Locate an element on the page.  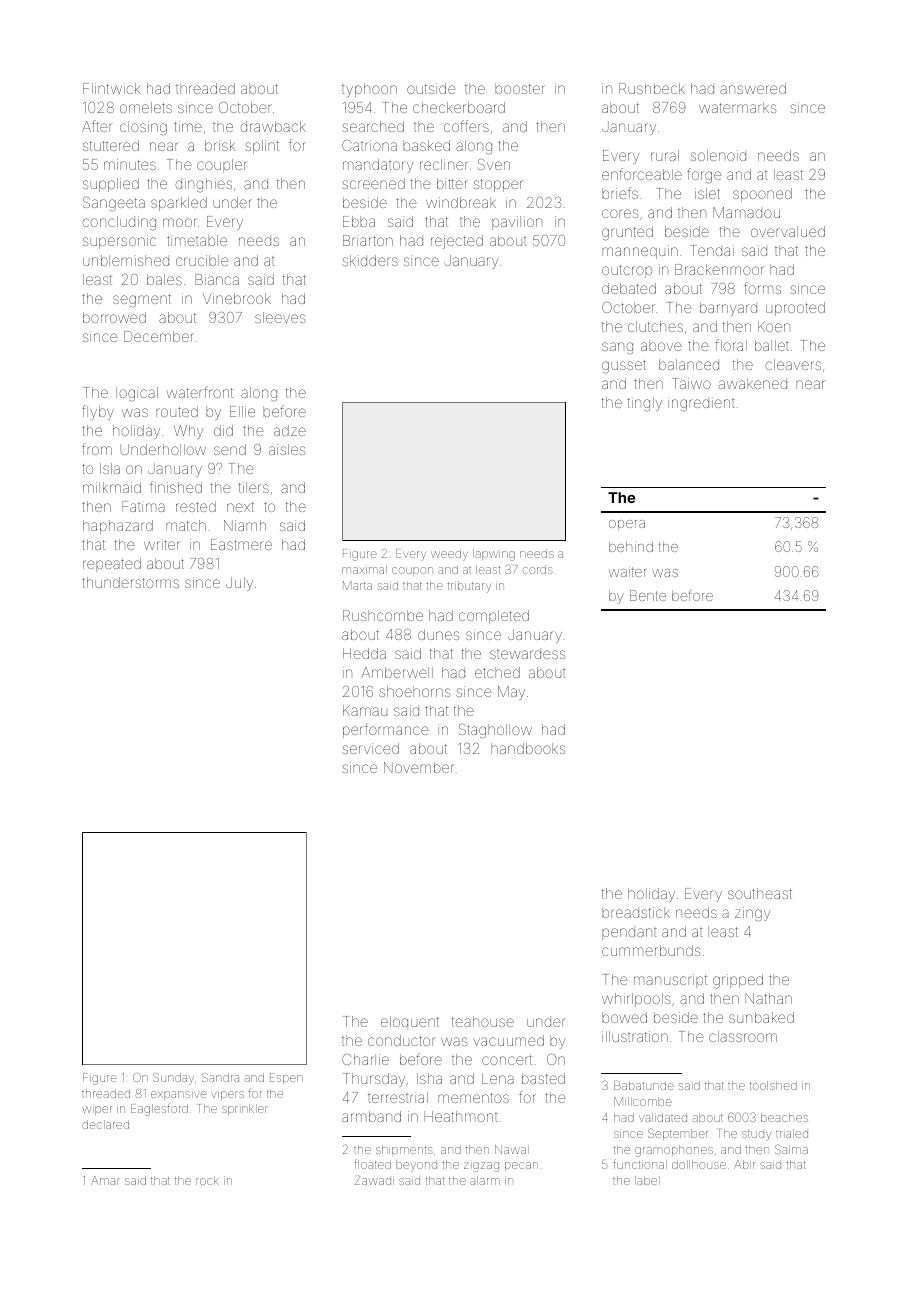
maximal is located at coordinates (364, 569).
